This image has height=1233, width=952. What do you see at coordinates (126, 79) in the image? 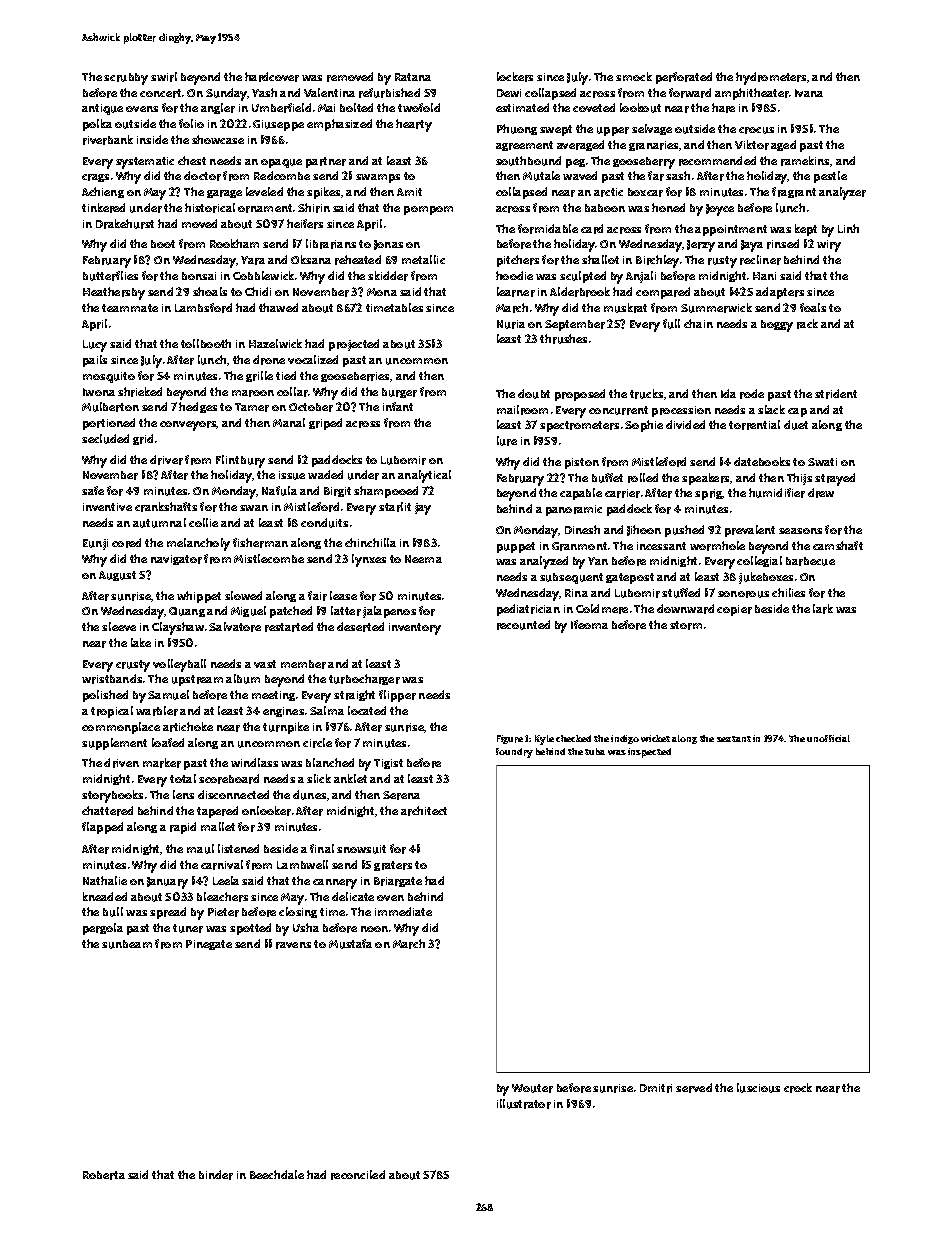
I see `scrubby` at bounding box center [126, 79].
